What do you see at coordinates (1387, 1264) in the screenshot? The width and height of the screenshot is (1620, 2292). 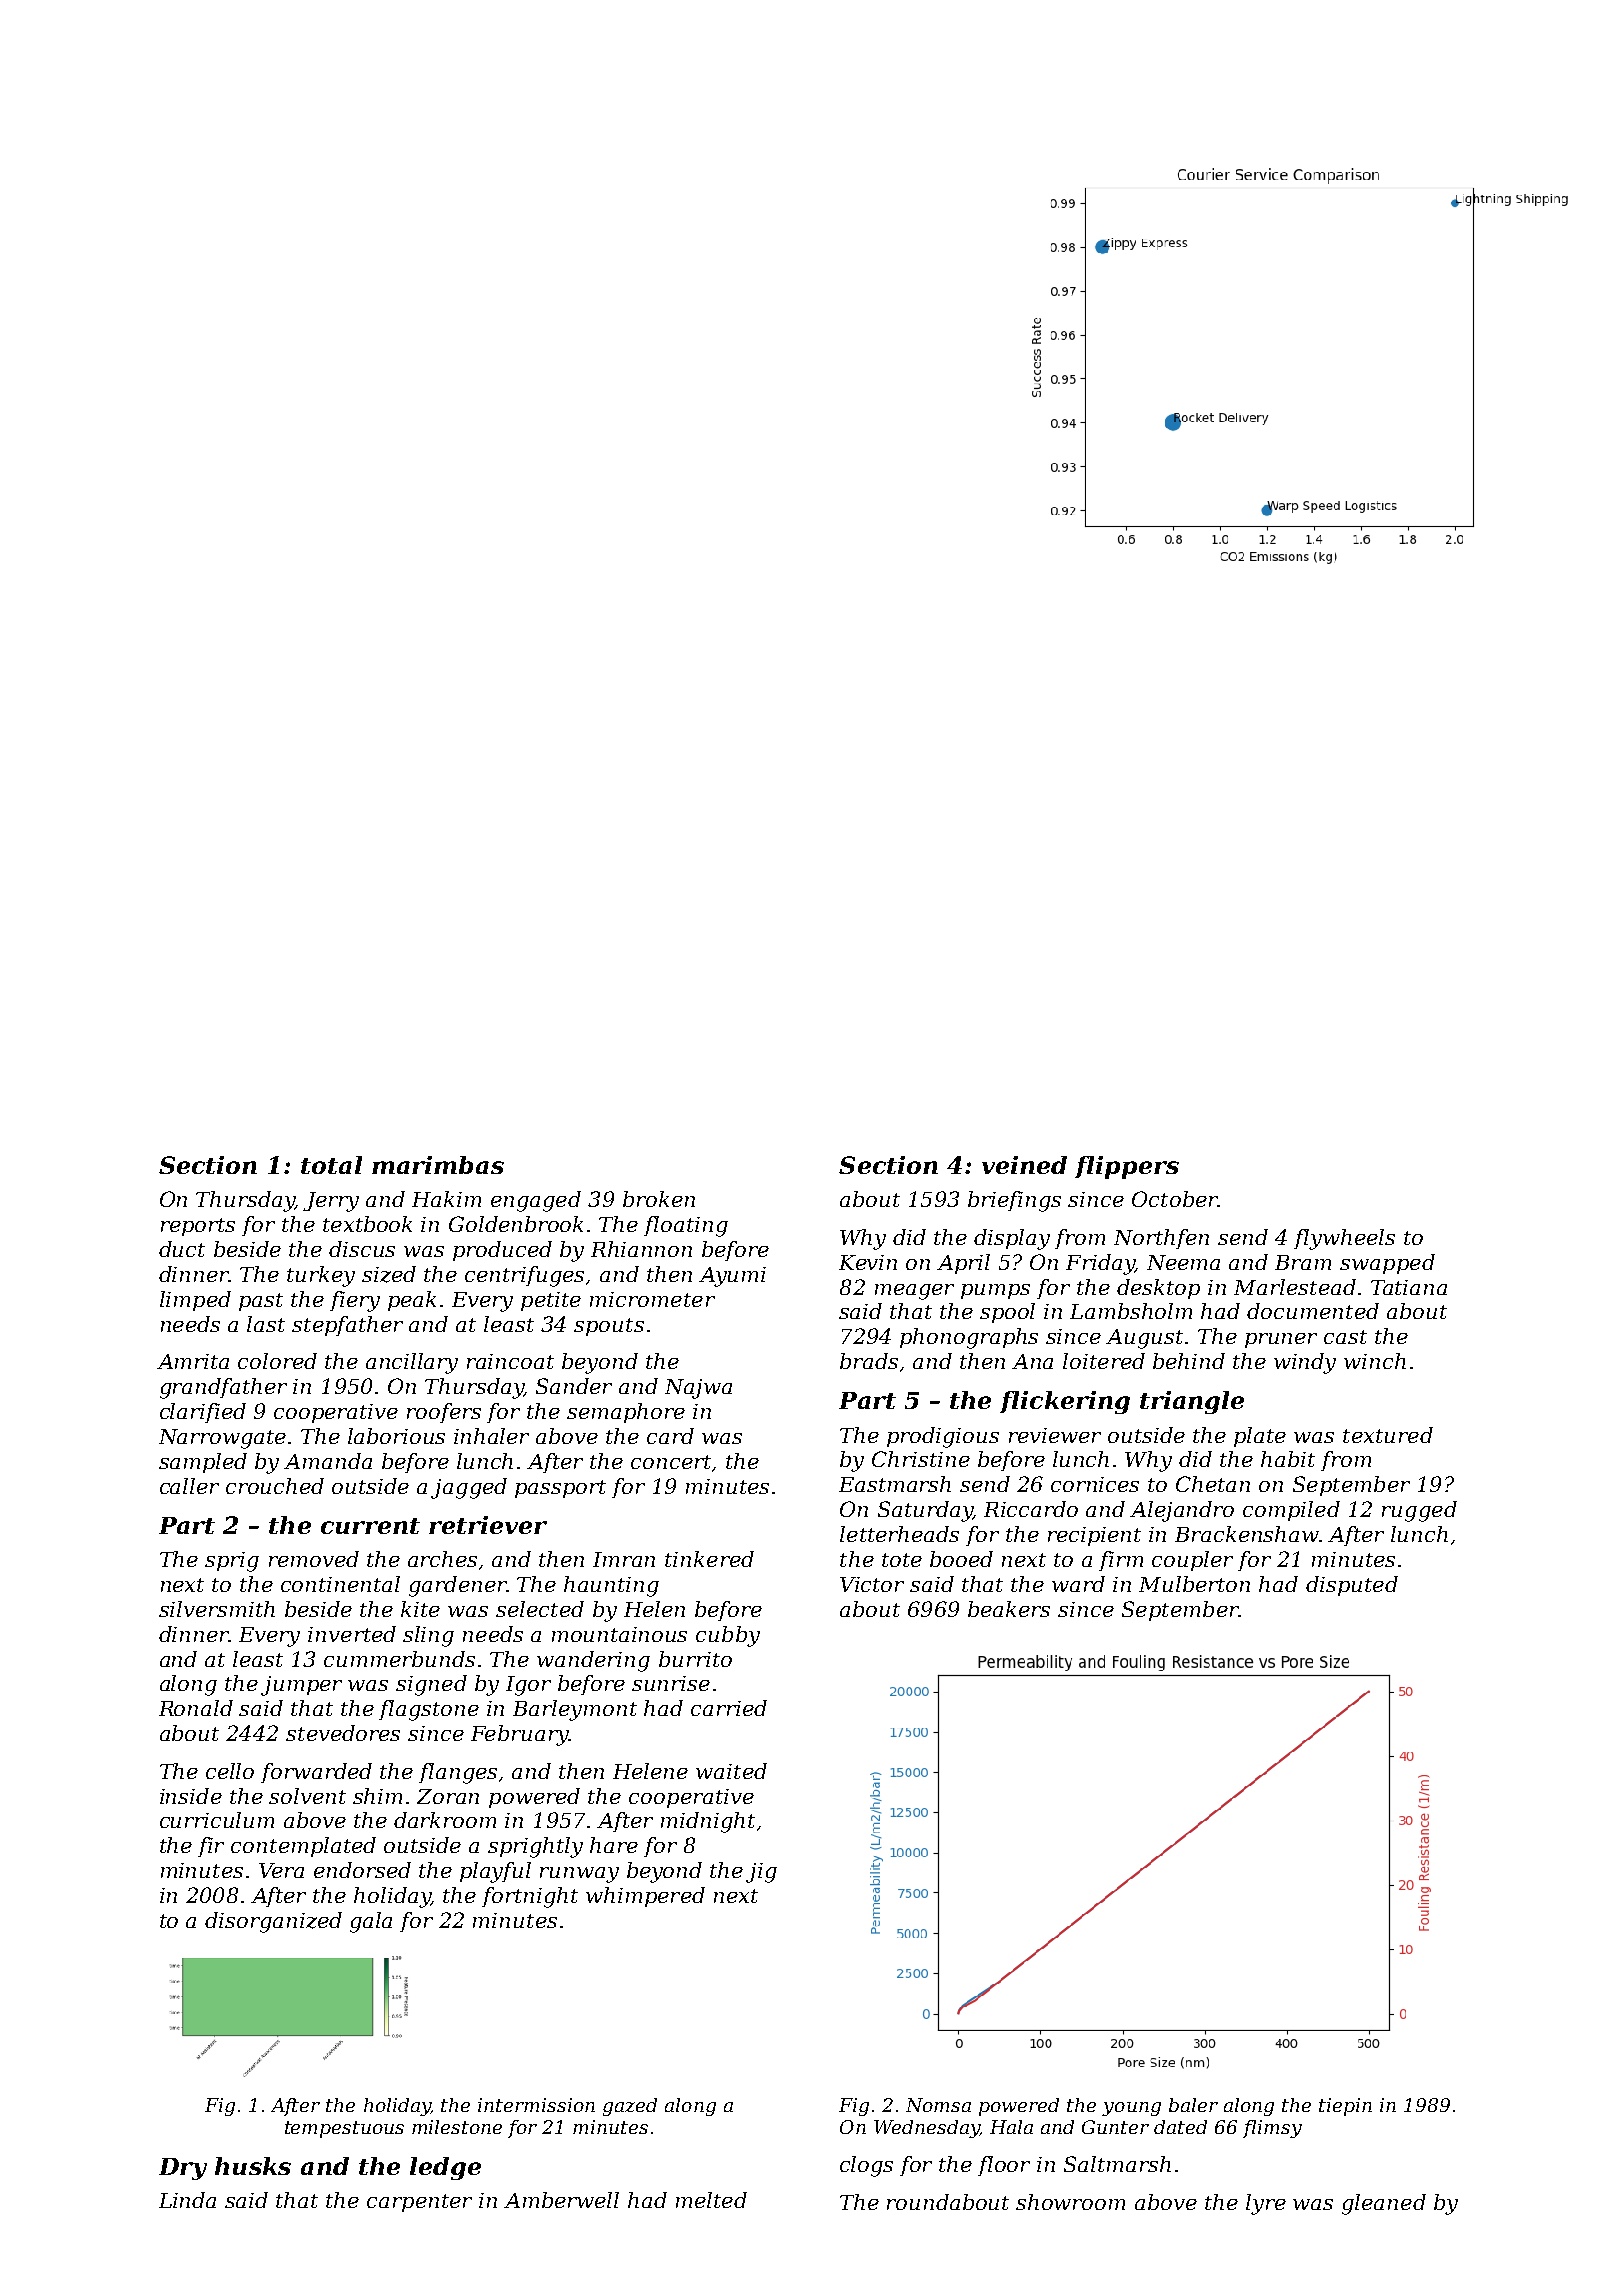 I see `swapped` at bounding box center [1387, 1264].
